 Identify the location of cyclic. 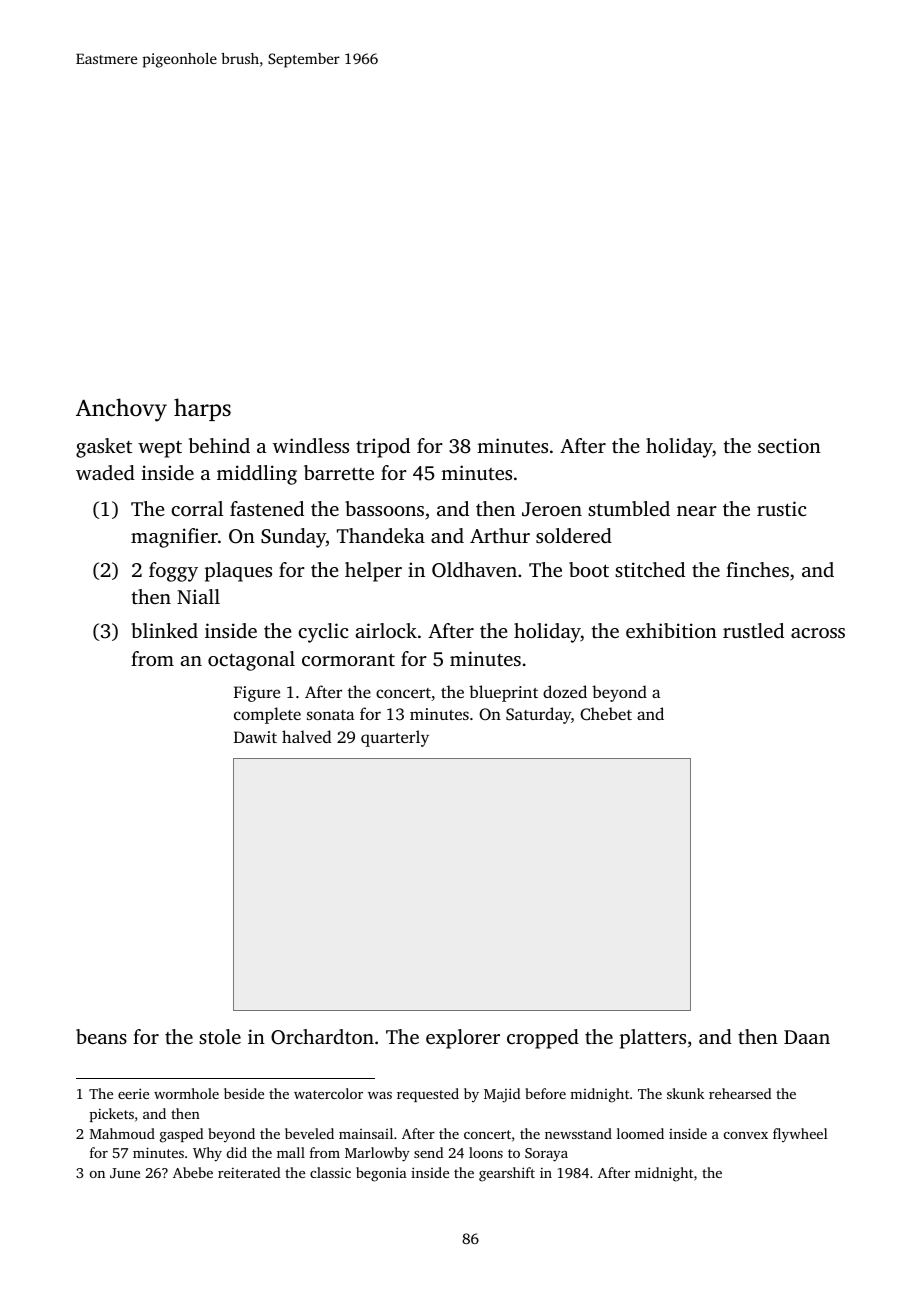
(323, 633).
